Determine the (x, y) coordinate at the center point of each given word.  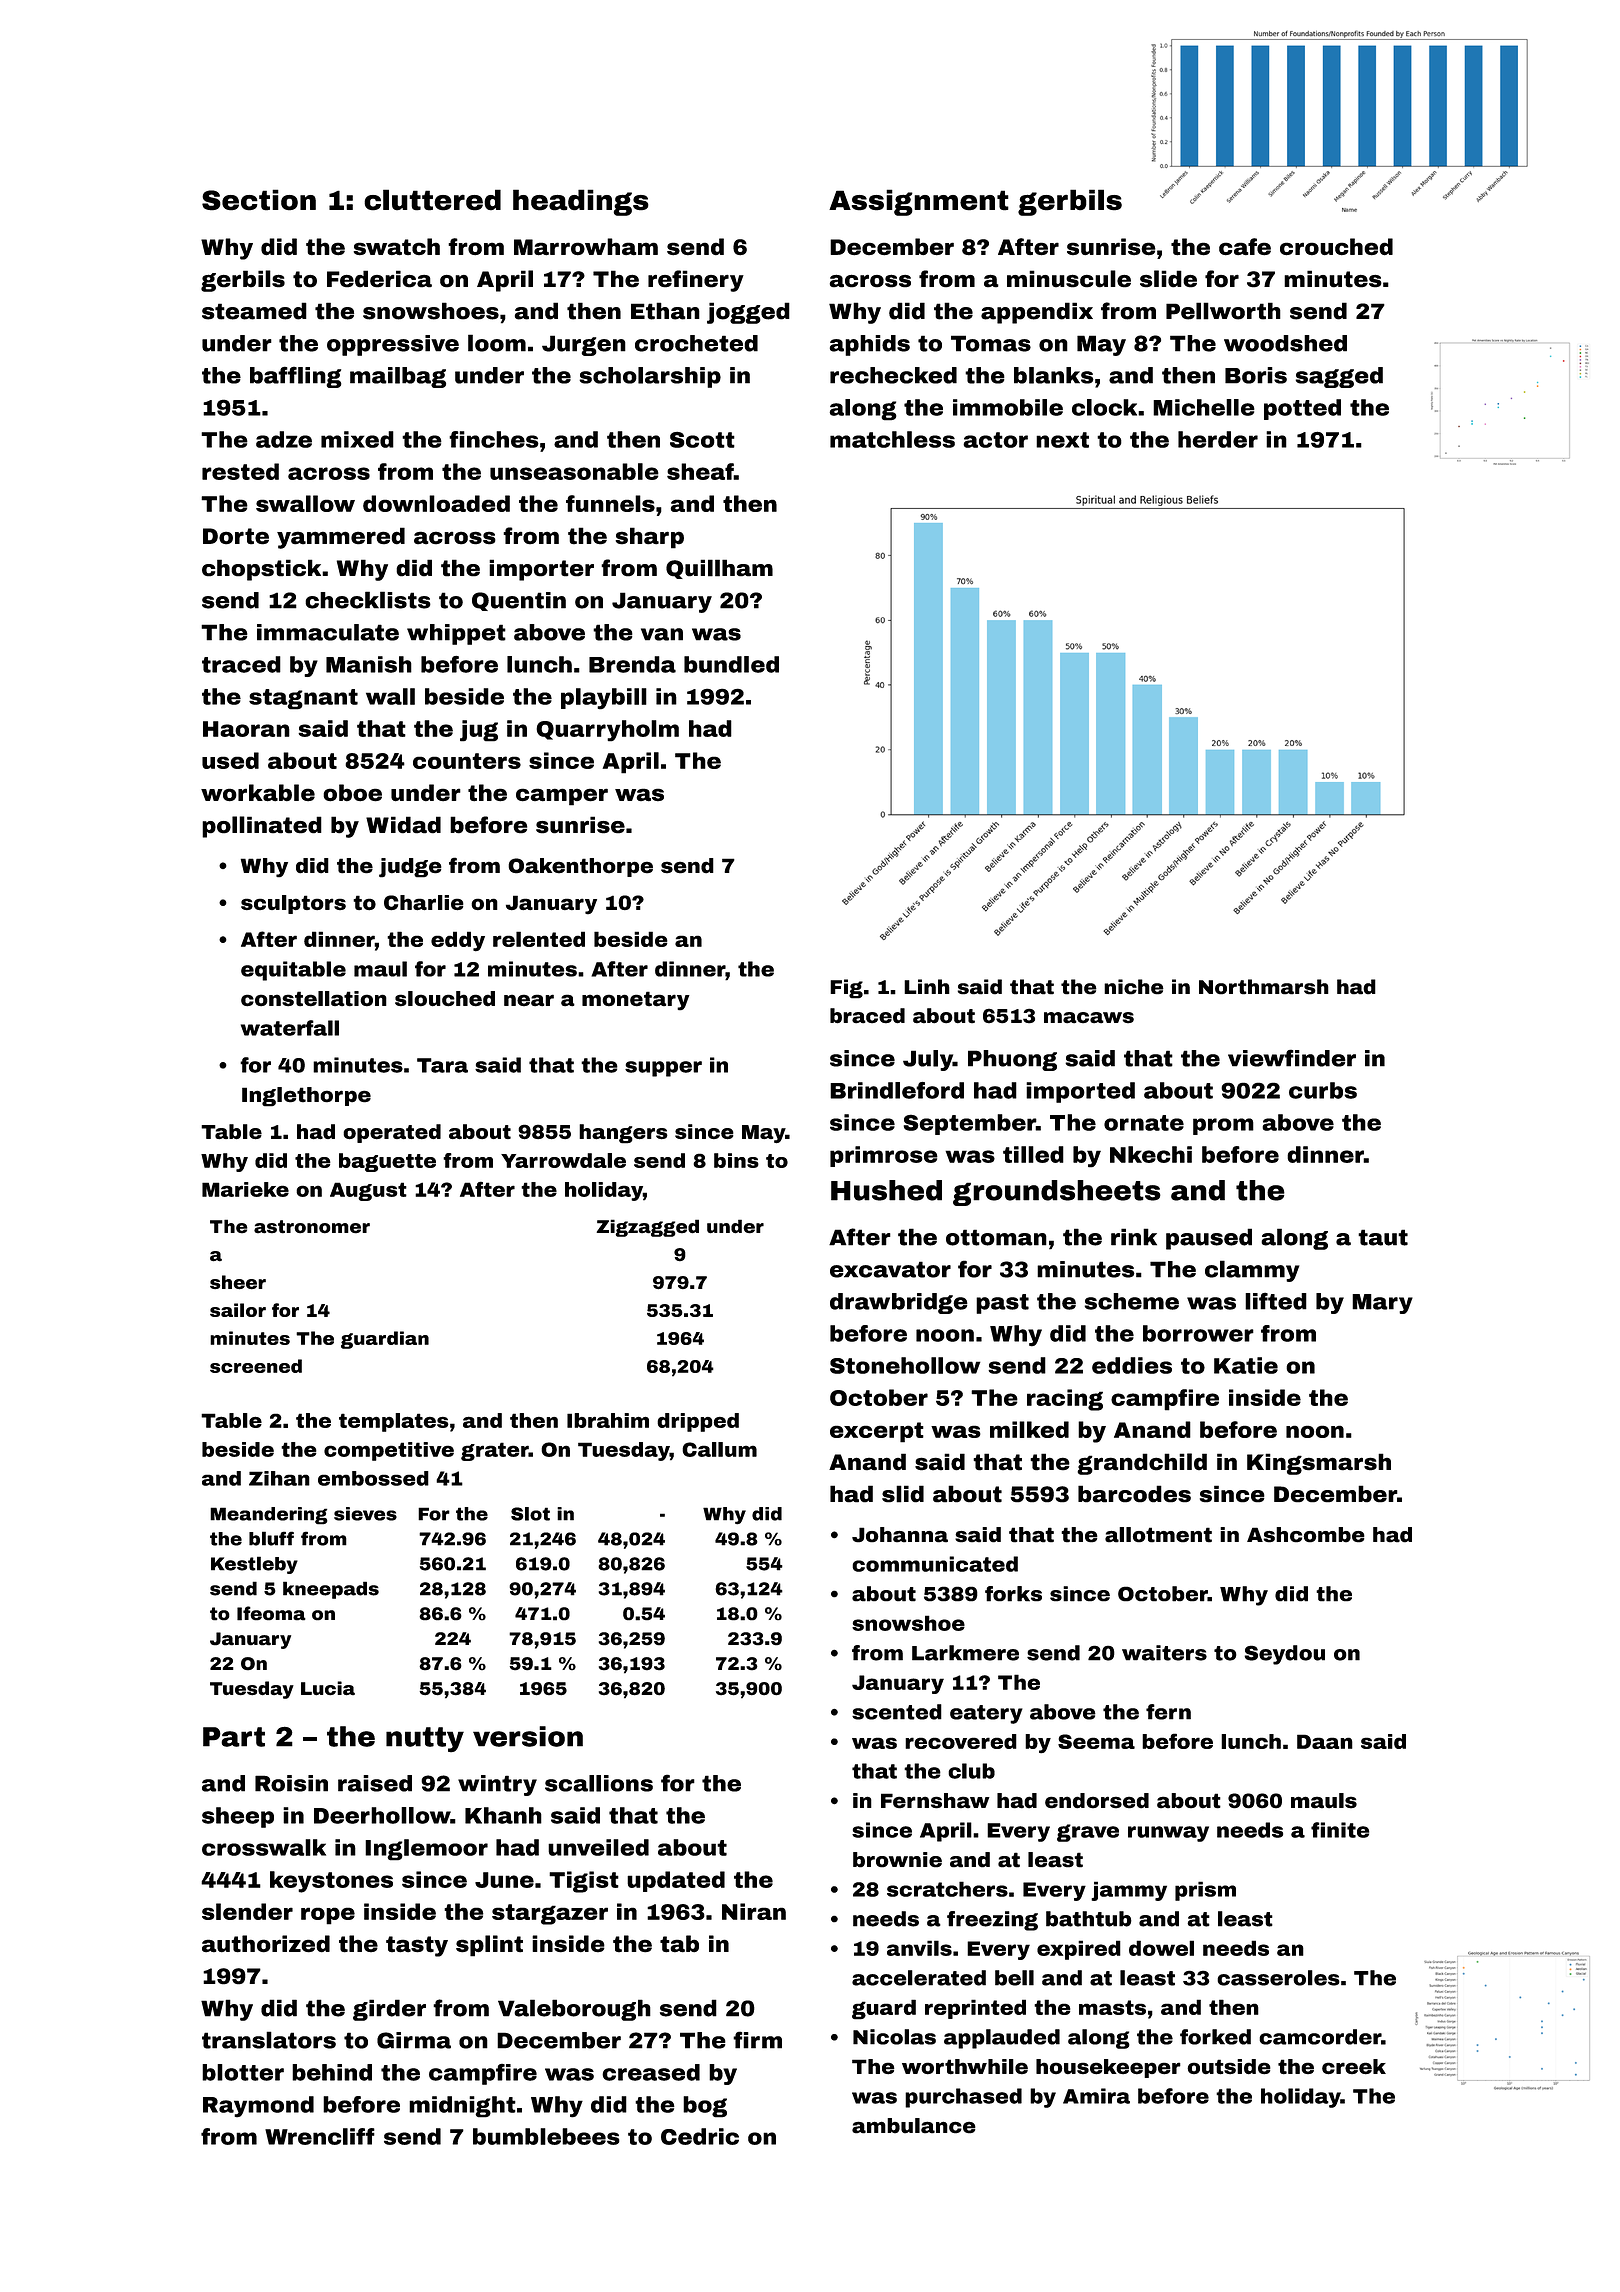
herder (1218, 439)
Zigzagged (647, 1228)
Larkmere (965, 1653)
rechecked (893, 375)
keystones (331, 1882)
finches (494, 439)
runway (1168, 1834)
